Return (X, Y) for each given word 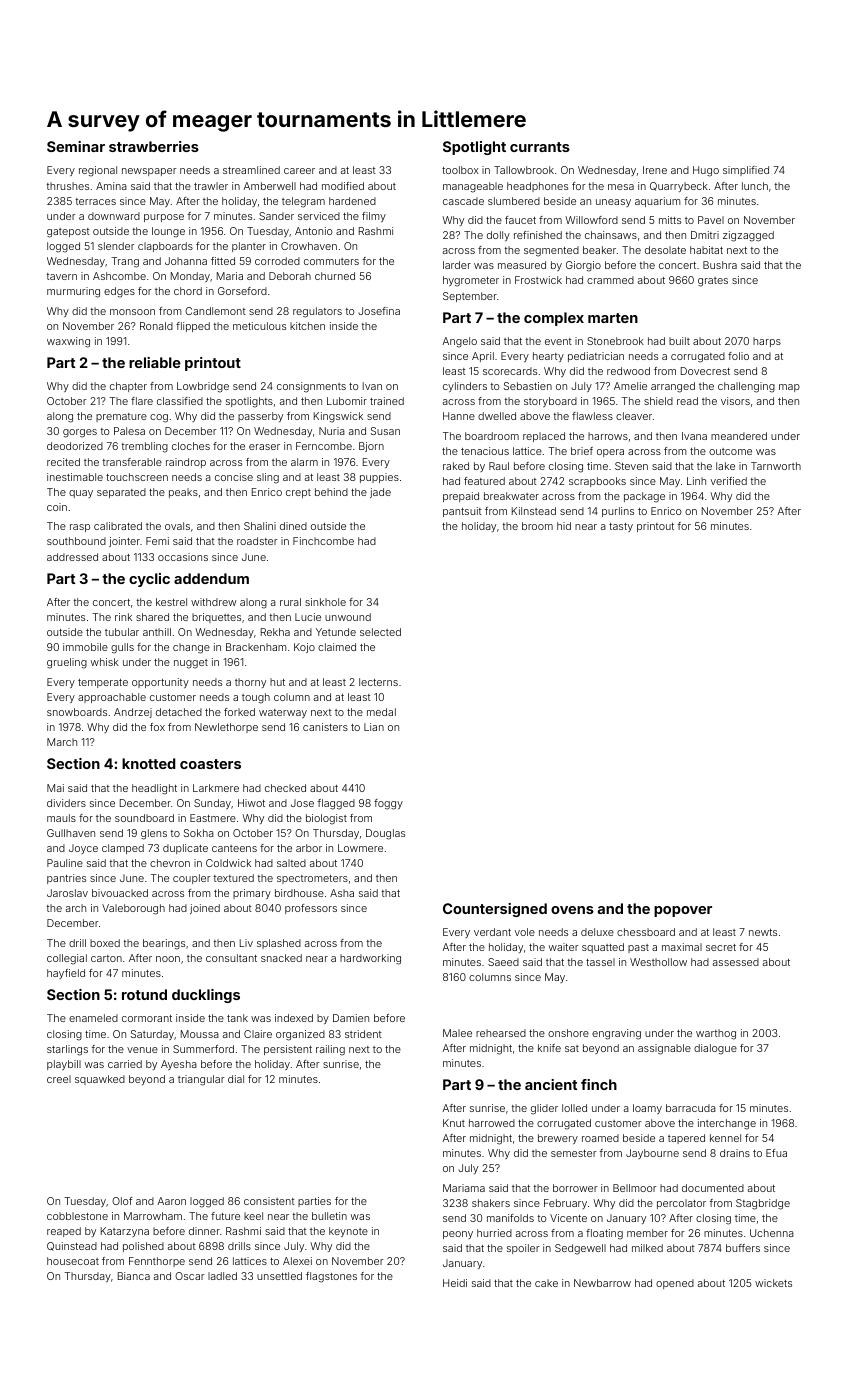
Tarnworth (776, 466)
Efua (776, 1153)
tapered (686, 1139)
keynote (348, 1232)
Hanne (459, 416)
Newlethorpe (226, 728)
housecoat (73, 1261)
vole (525, 932)
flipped (193, 327)
